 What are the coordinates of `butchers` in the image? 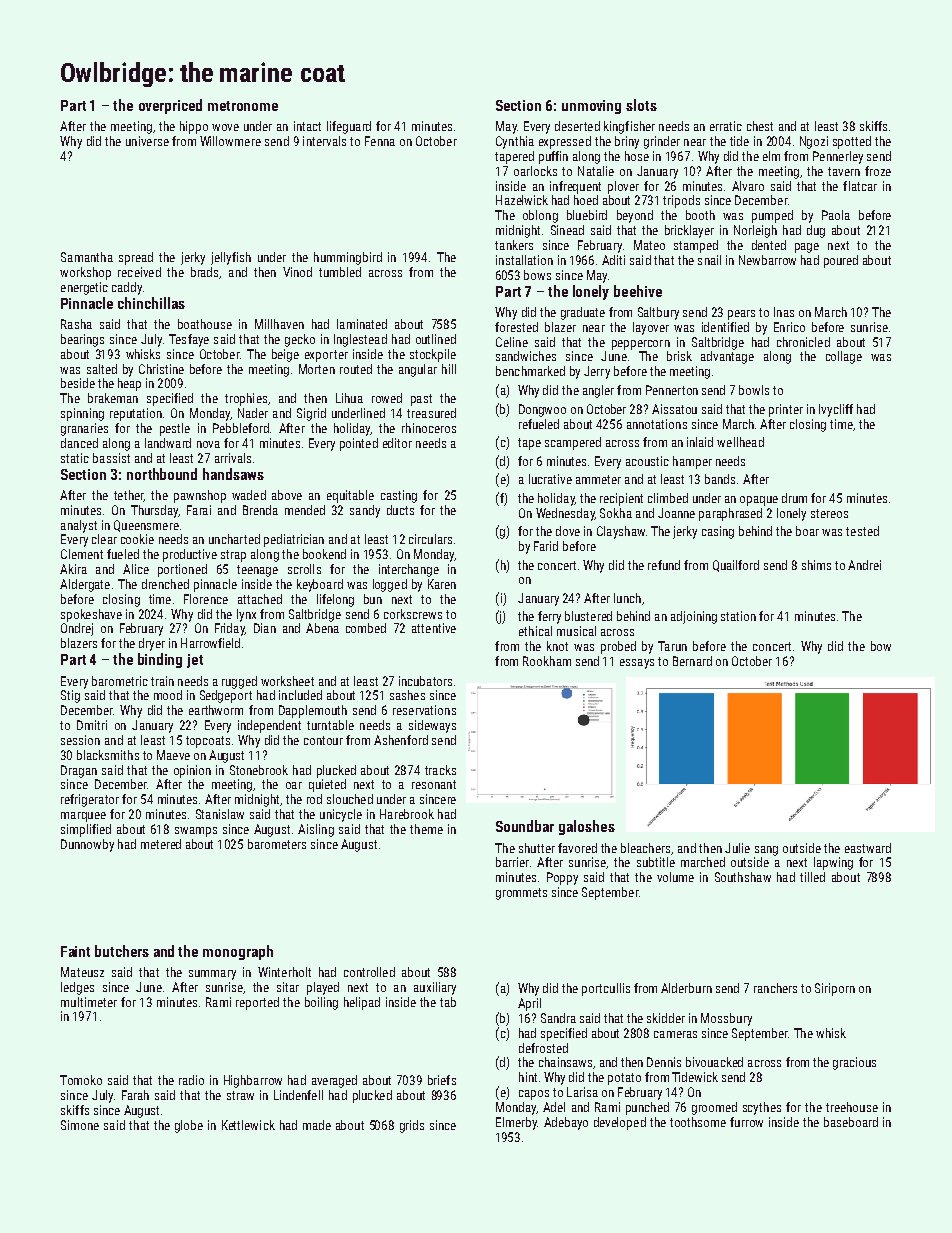 It's located at (122, 951).
